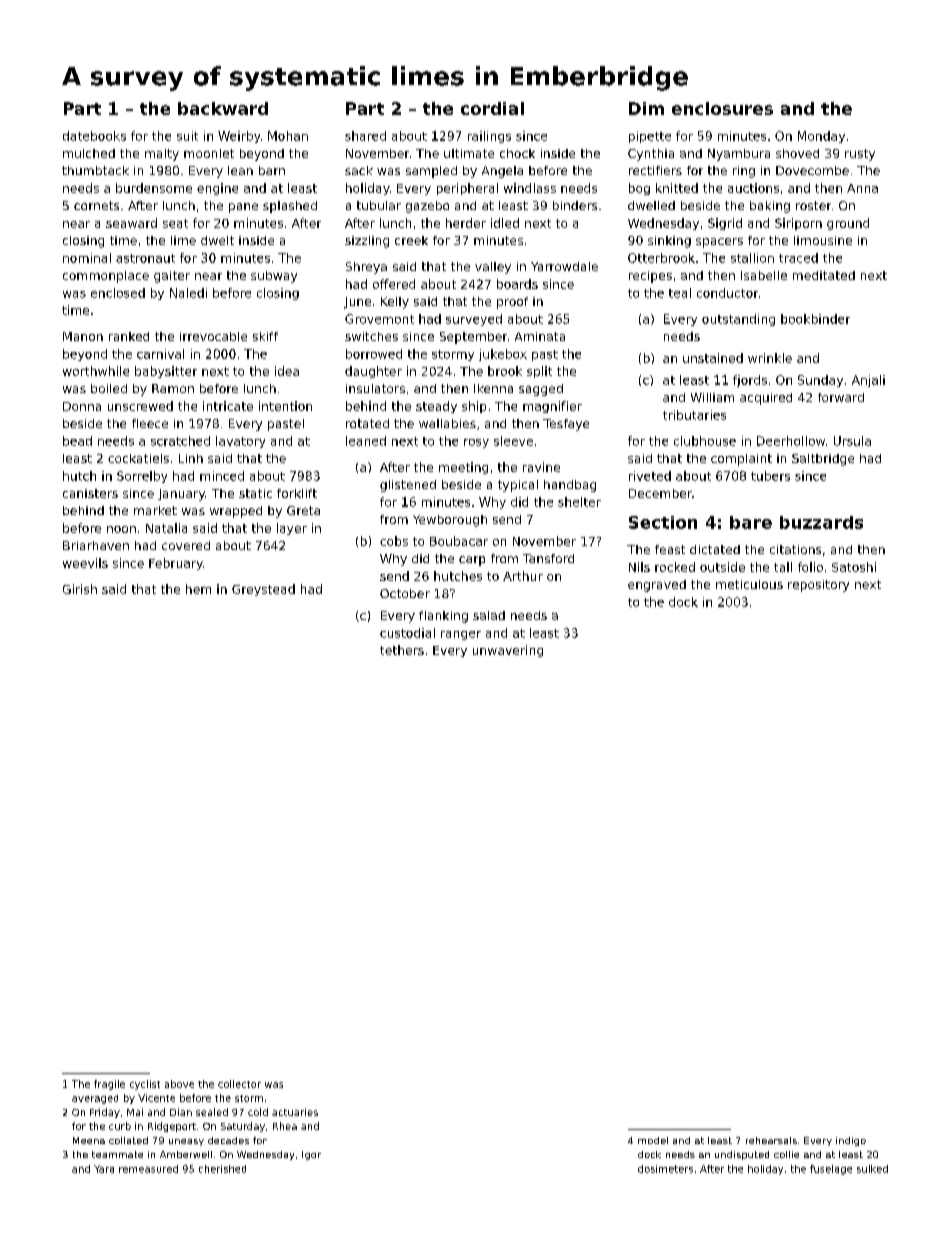  I want to click on rusty, so click(860, 155).
